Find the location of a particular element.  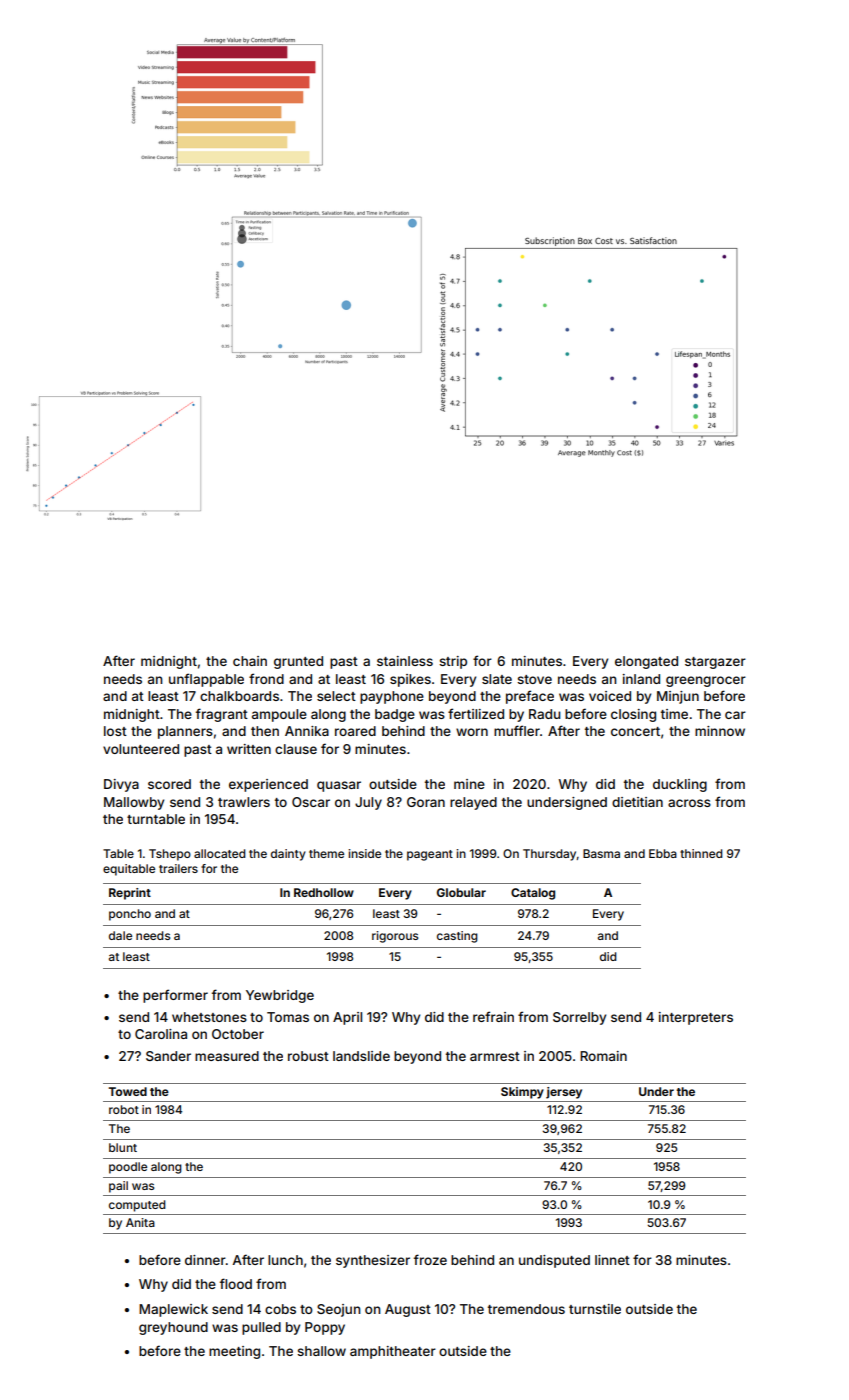

Seojun is located at coordinates (338, 1310).
